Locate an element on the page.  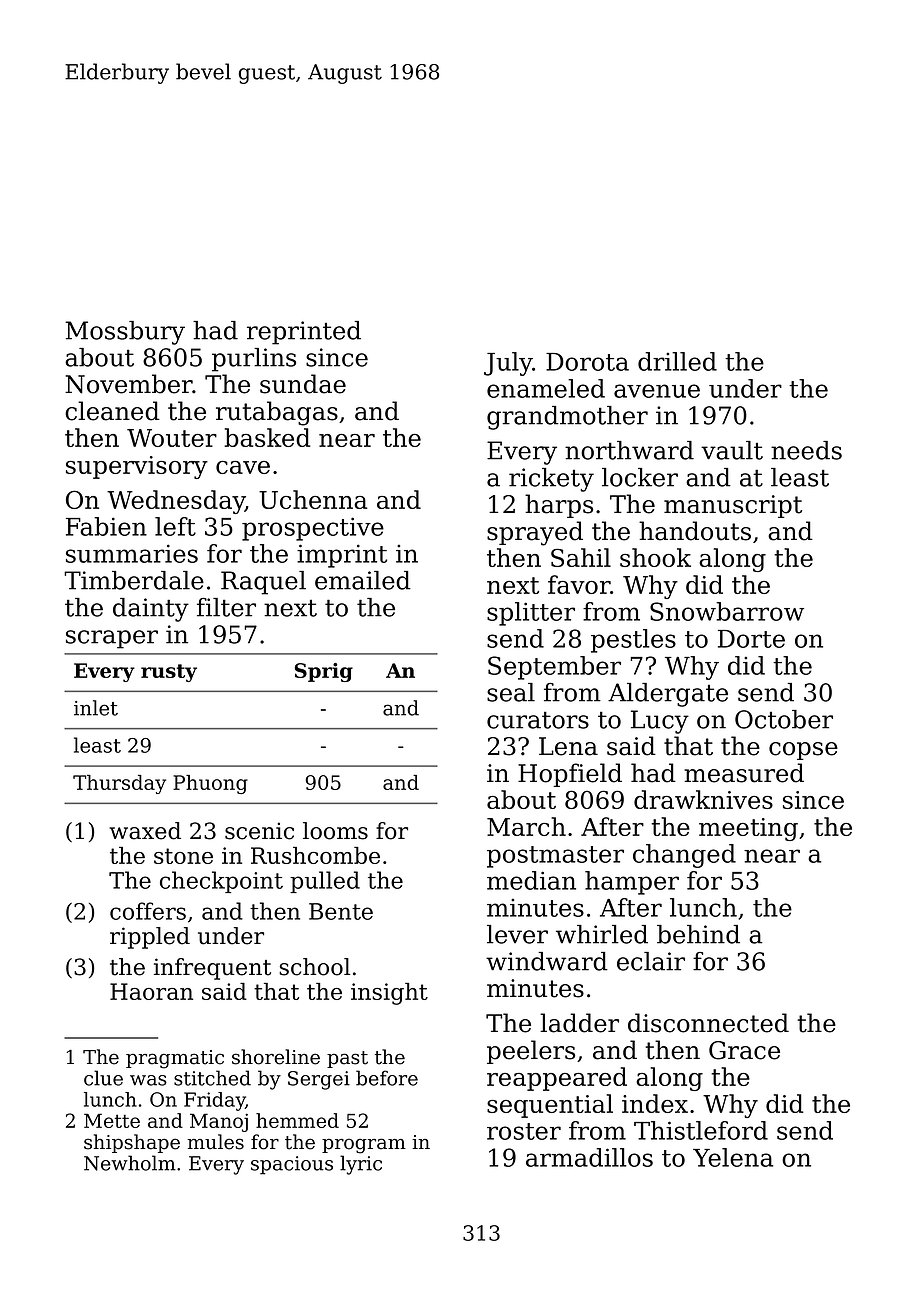
Phuong is located at coordinates (210, 784).
